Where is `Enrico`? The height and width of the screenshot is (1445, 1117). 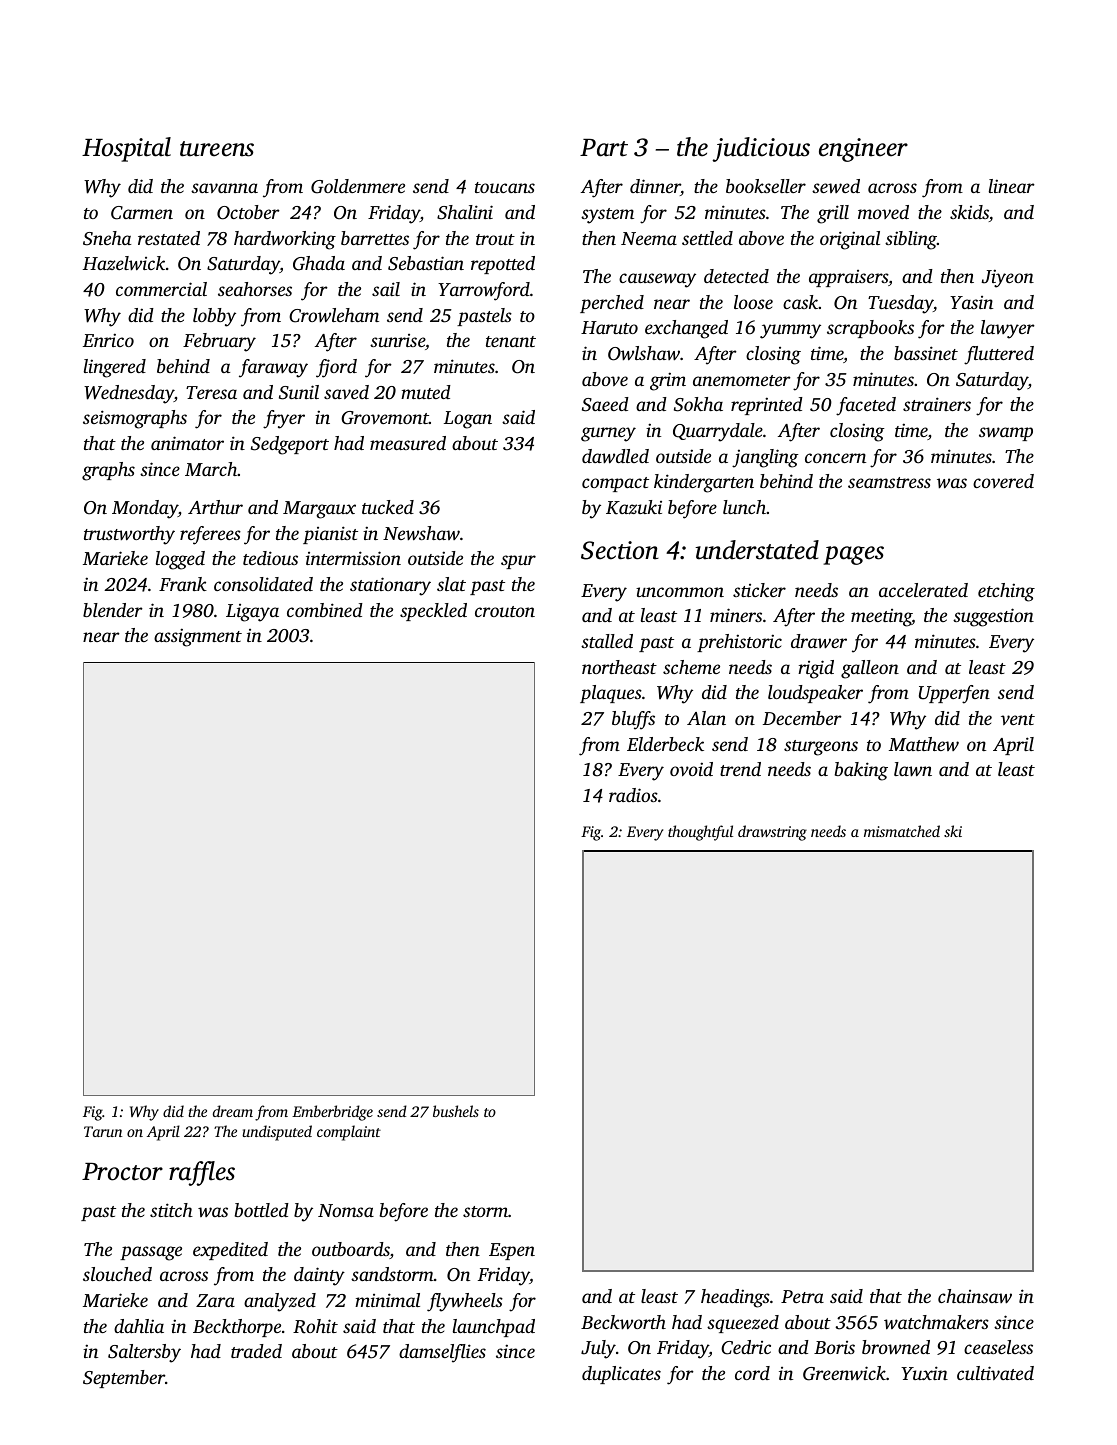
Enrico is located at coordinates (108, 340).
